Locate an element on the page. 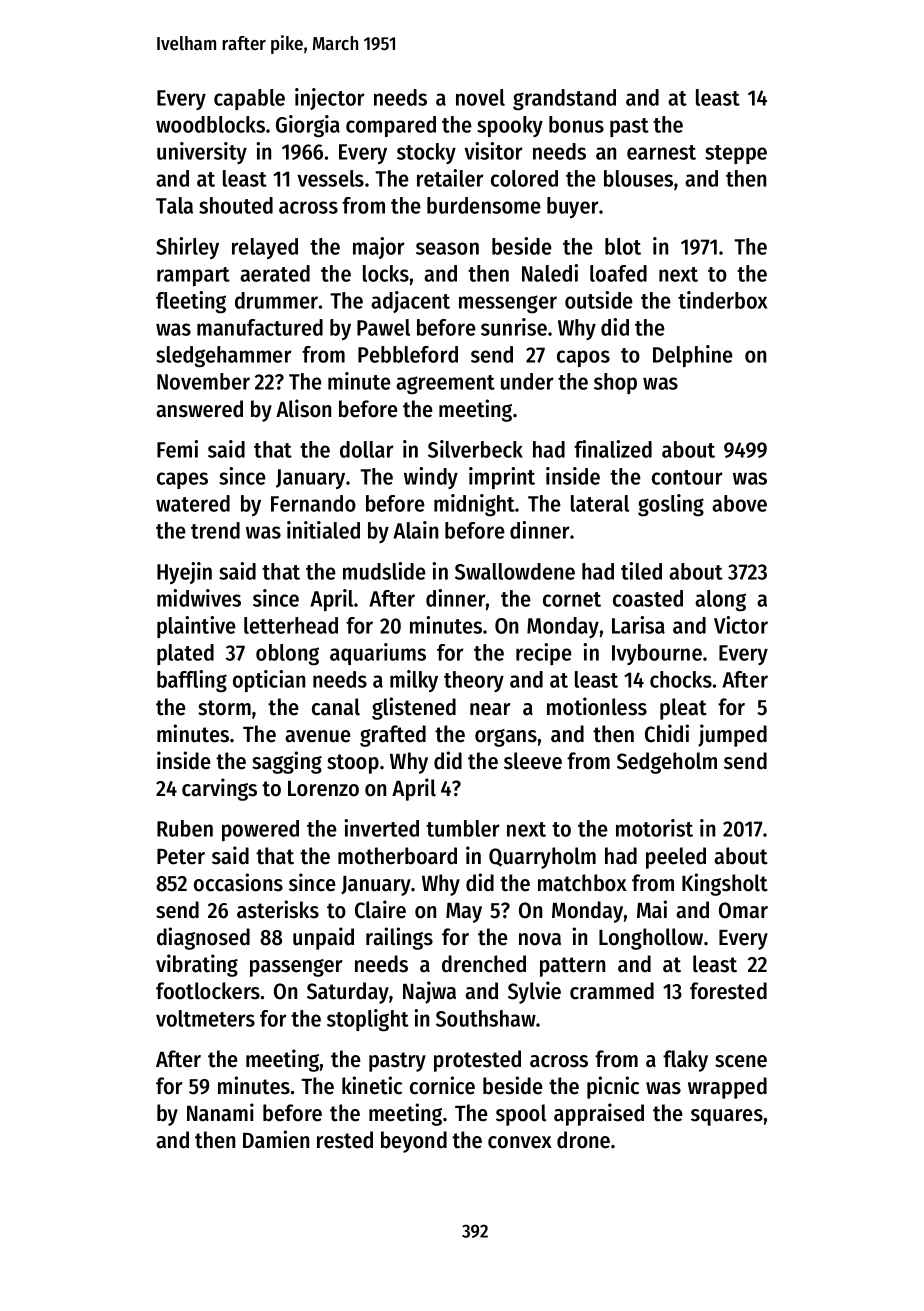 The image size is (924, 1311). tinderbox is located at coordinates (723, 300).
